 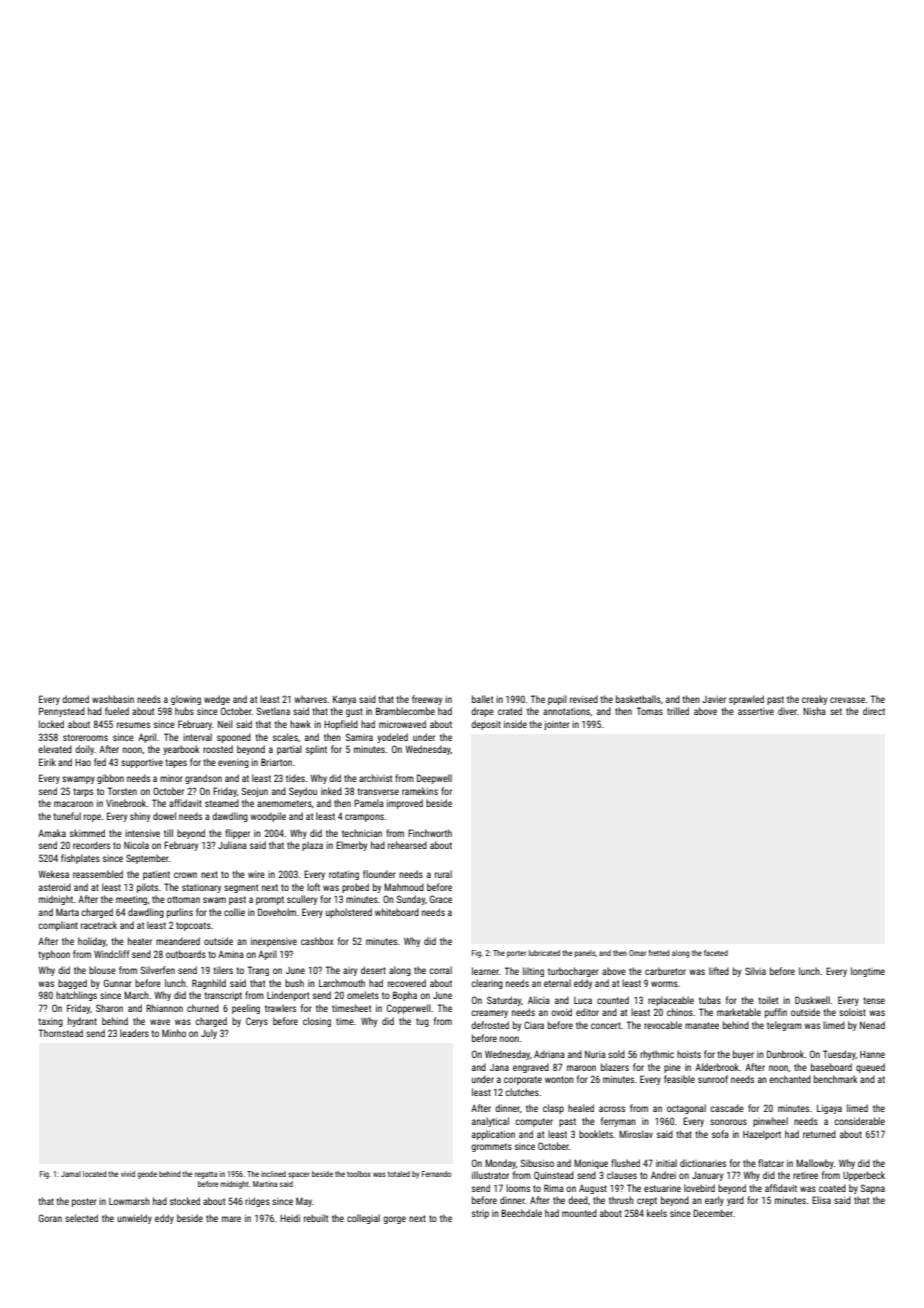 What do you see at coordinates (62, 712) in the page?
I see `Pennystead` at bounding box center [62, 712].
